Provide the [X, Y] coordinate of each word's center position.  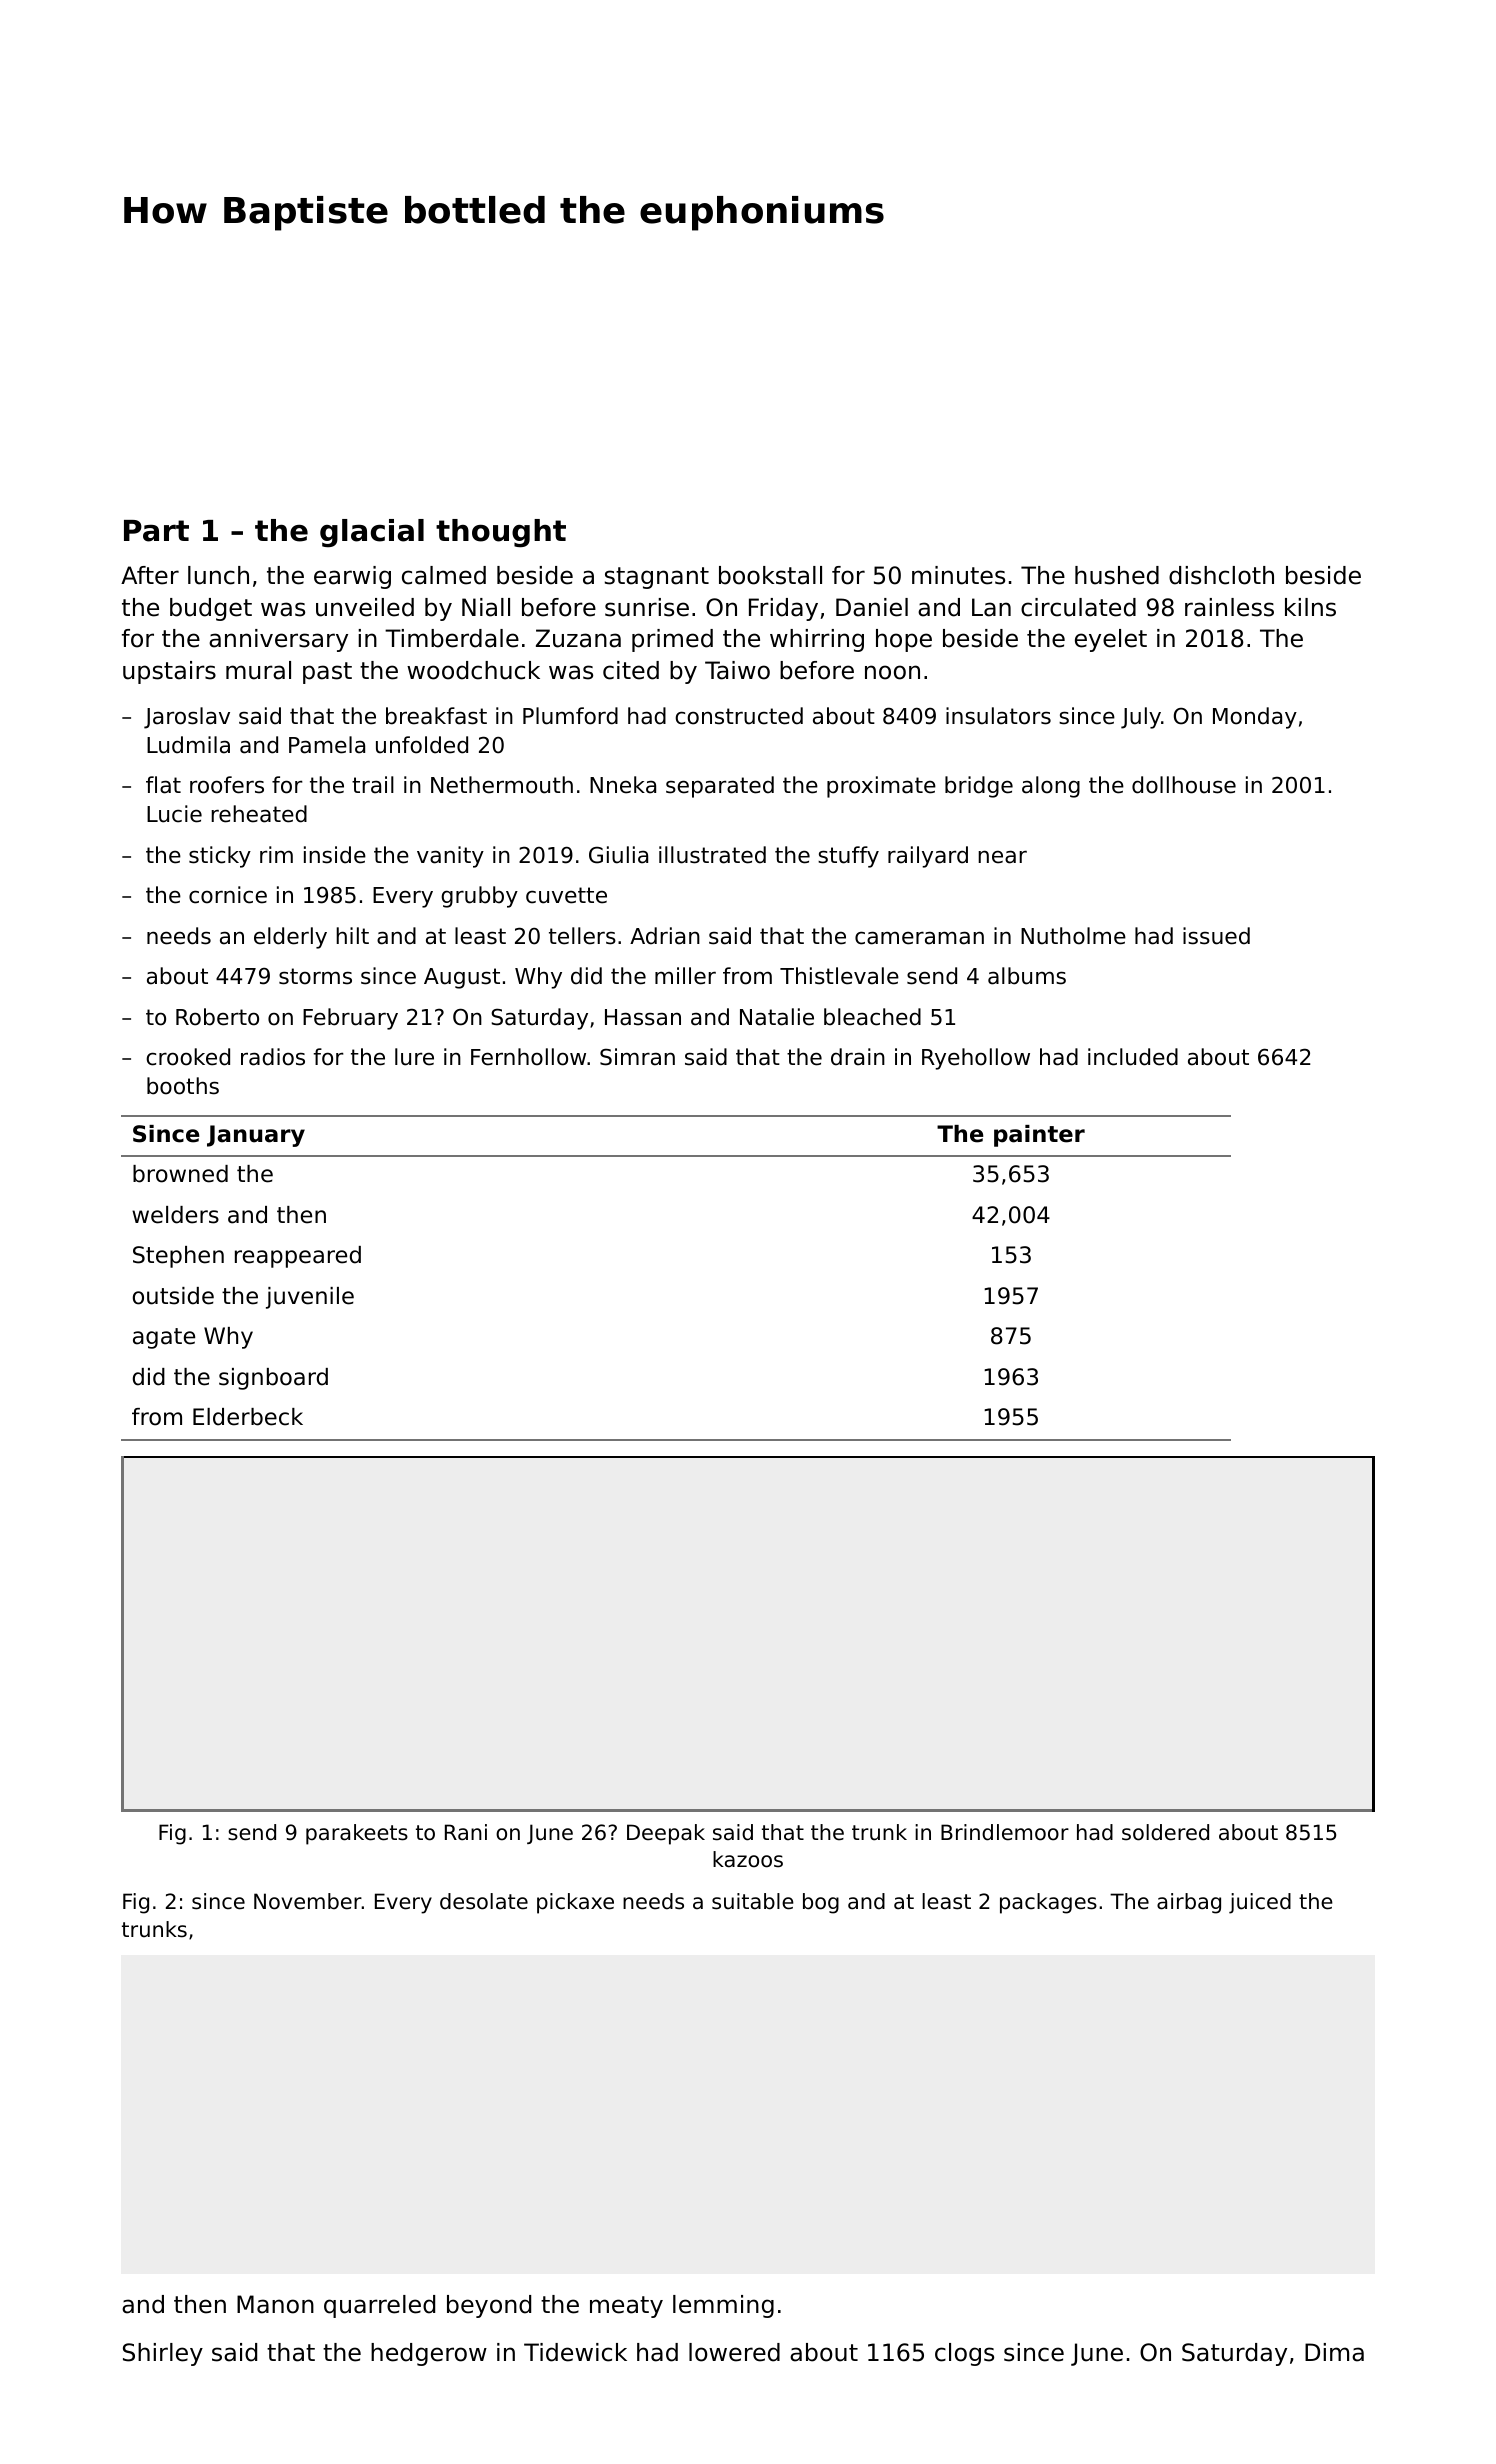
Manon [275, 2304]
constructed [739, 716]
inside [335, 855]
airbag [1189, 1903]
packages [1048, 1903]
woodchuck [473, 670]
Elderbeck [248, 1417]
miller [685, 976]
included [1133, 1057]
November [308, 1901]
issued [1216, 936]
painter [1039, 1136]
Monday [1255, 718]
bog [821, 1903]
